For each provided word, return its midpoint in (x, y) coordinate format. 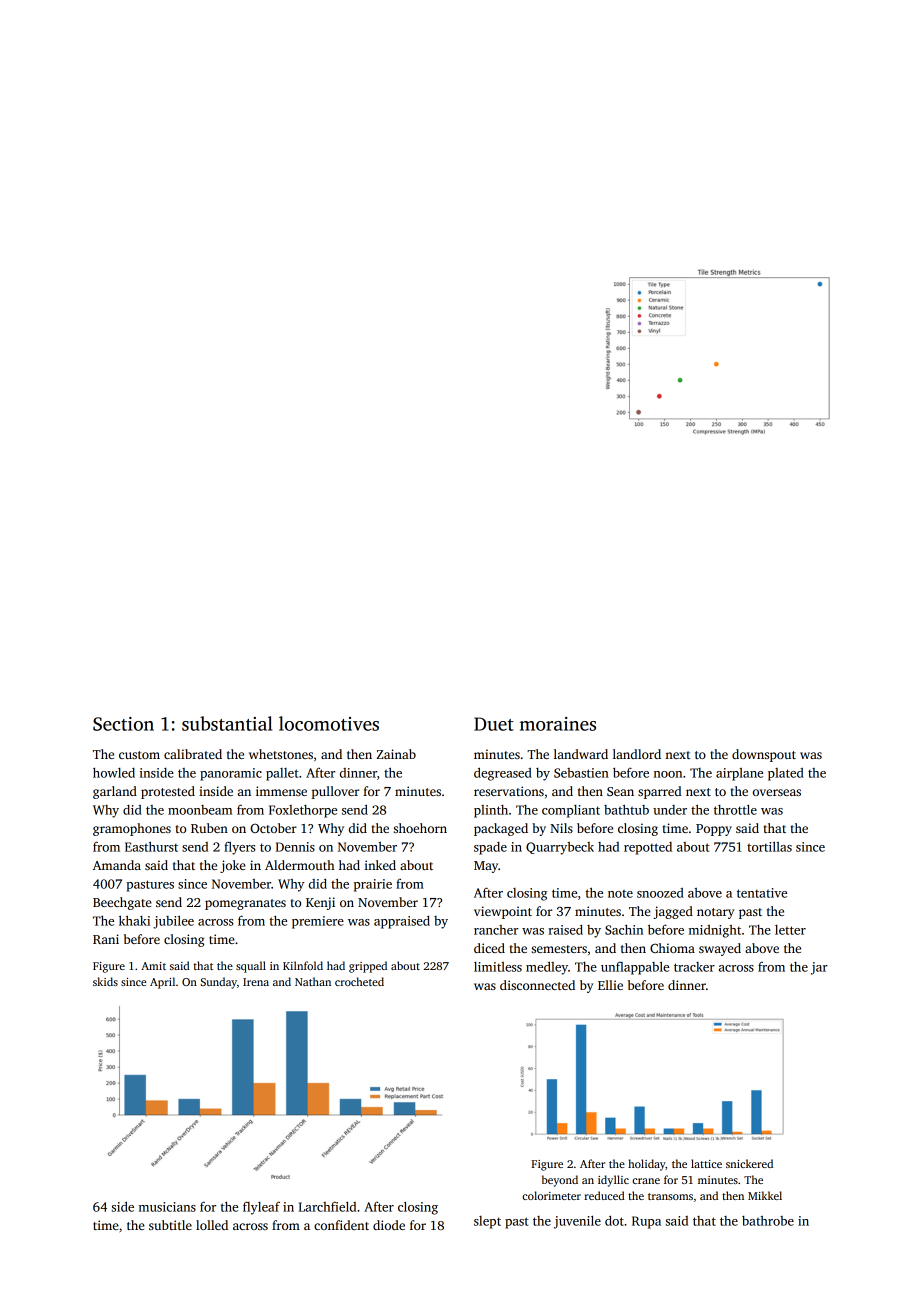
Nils (561, 828)
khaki (134, 920)
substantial (227, 723)
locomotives (329, 723)
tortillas (769, 846)
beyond (560, 1181)
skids (105, 981)
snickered (749, 1163)
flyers (240, 848)
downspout (764, 755)
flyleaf (261, 1208)
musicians (167, 1207)
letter (790, 930)
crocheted (359, 981)
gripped (368, 967)
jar (819, 968)
